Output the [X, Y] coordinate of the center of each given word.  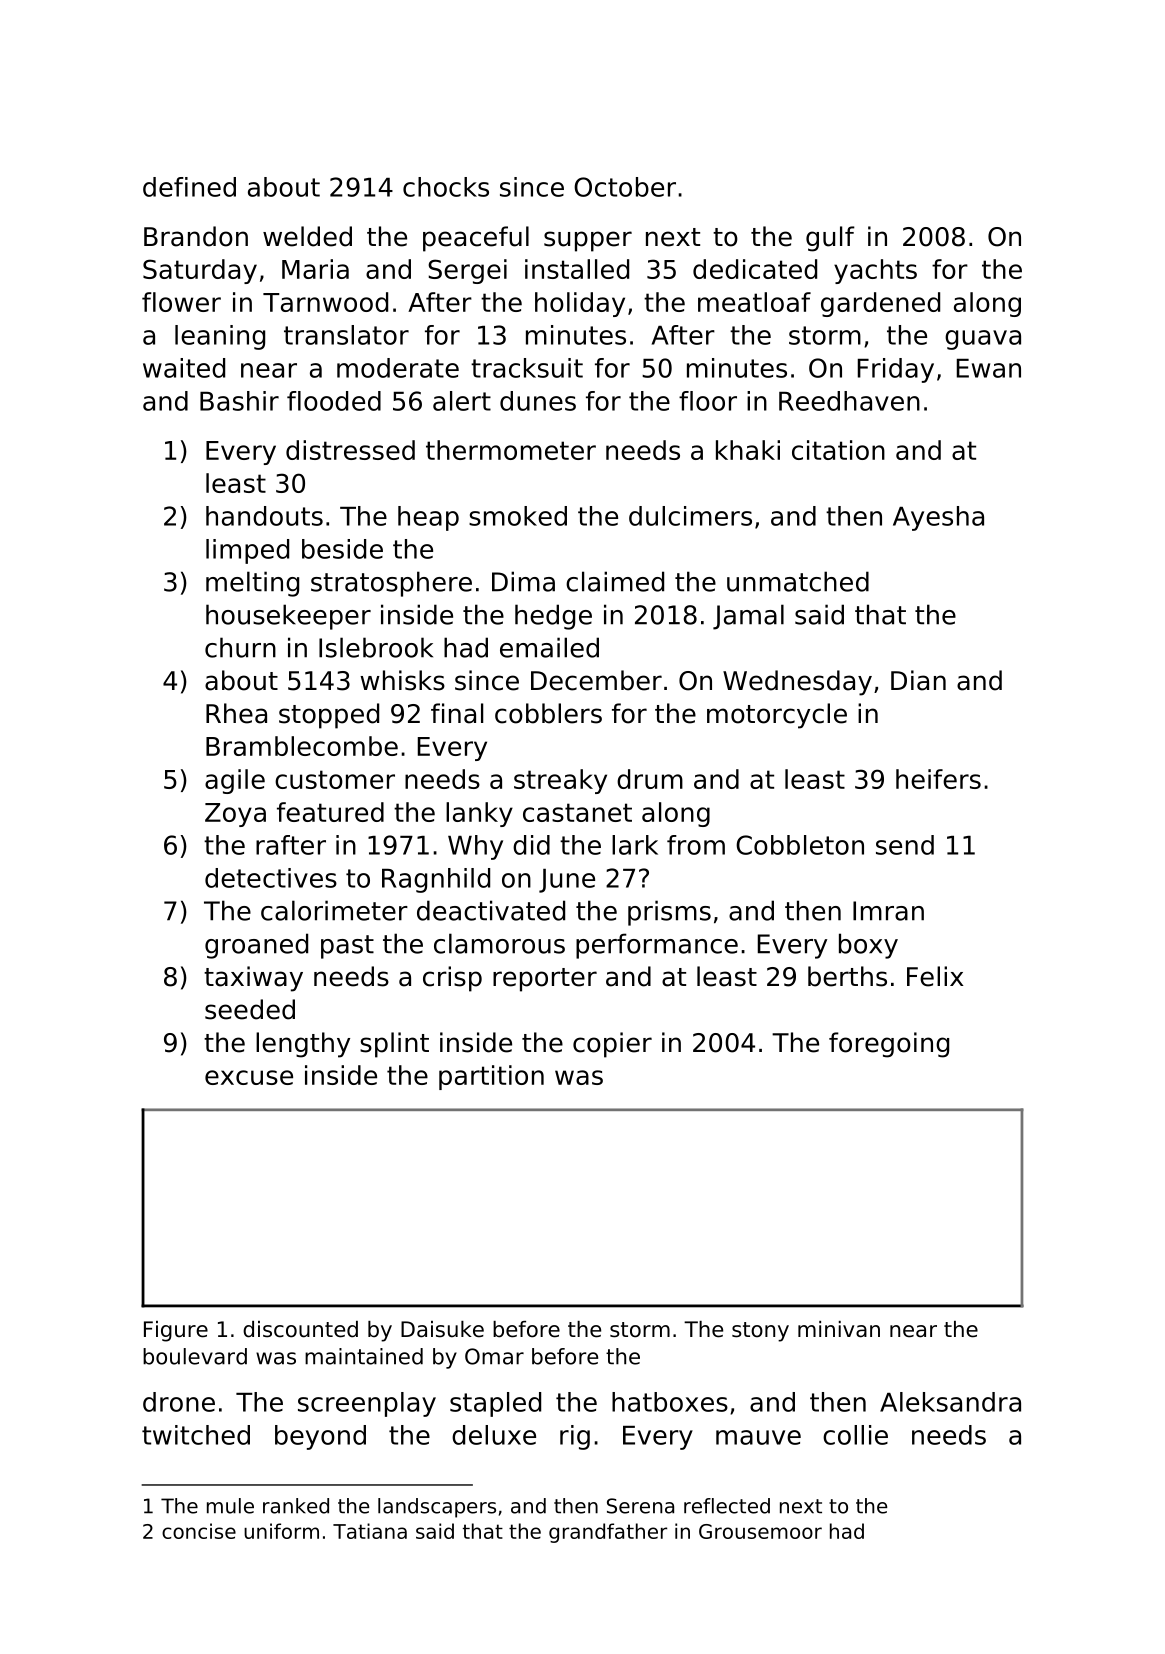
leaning [220, 337]
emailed [549, 647]
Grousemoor [760, 1531]
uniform [281, 1531]
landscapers [437, 1508]
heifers [938, 779]
